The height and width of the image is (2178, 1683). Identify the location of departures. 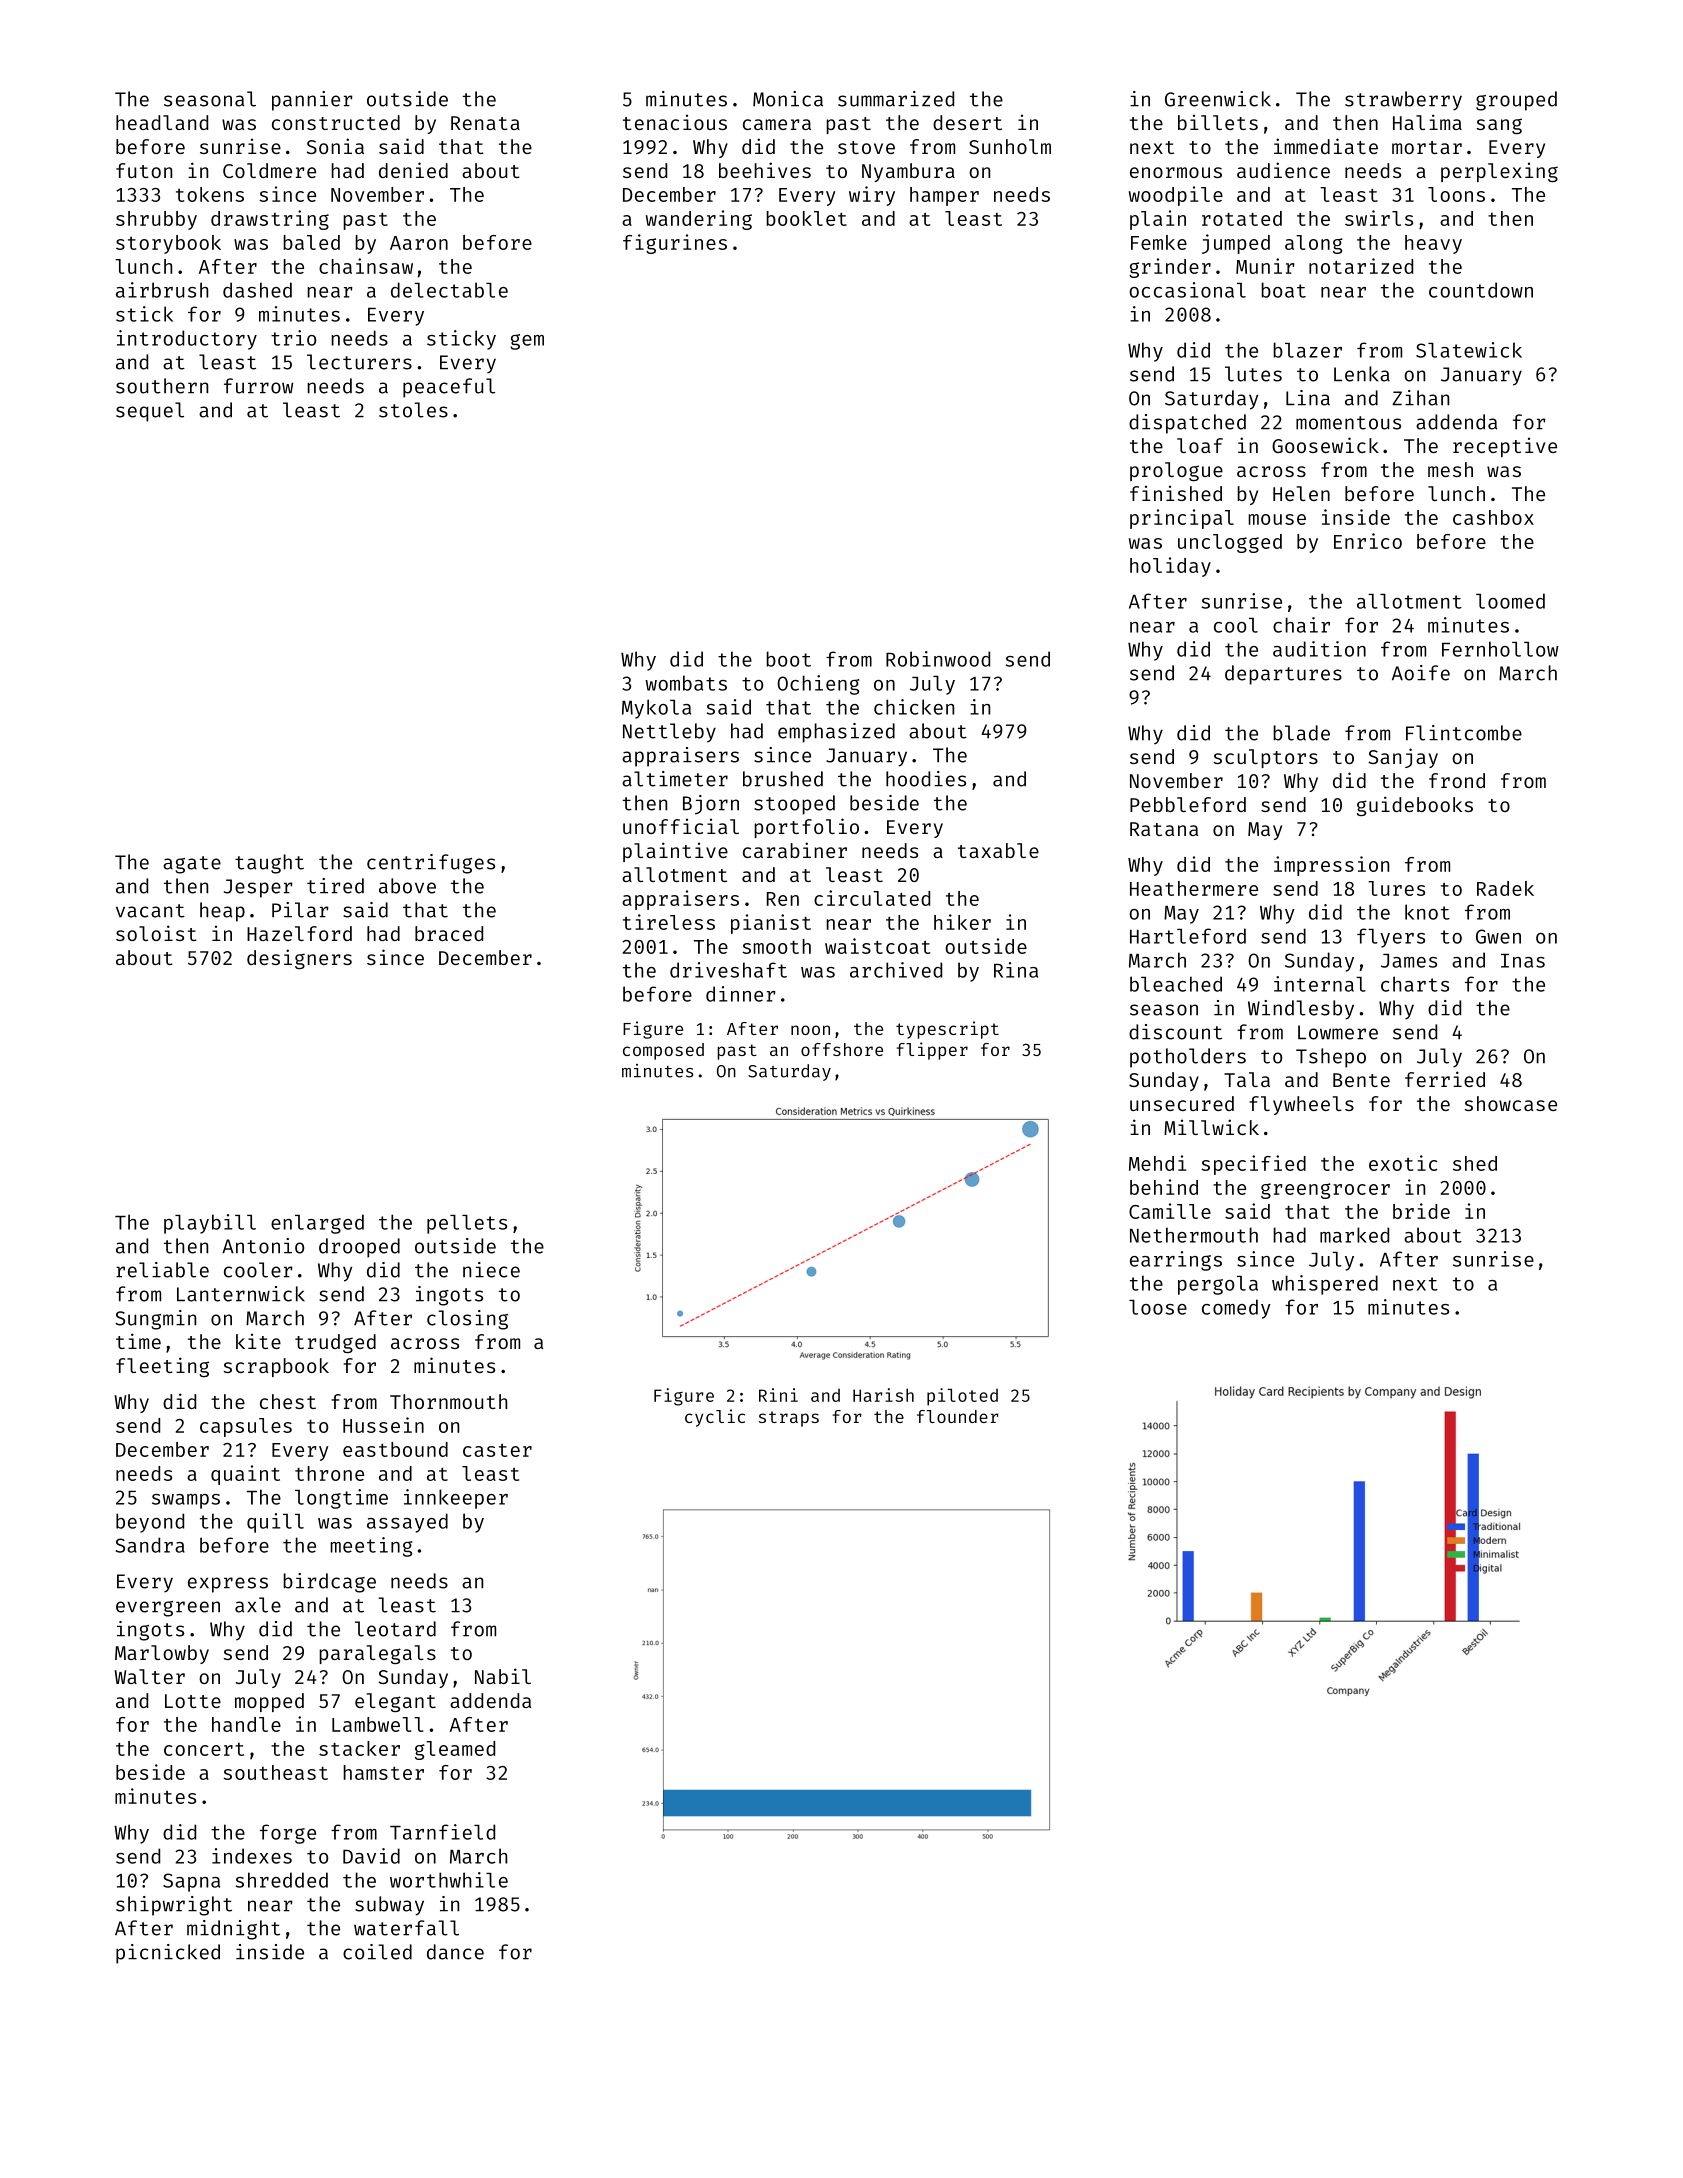
(1283, 675).
